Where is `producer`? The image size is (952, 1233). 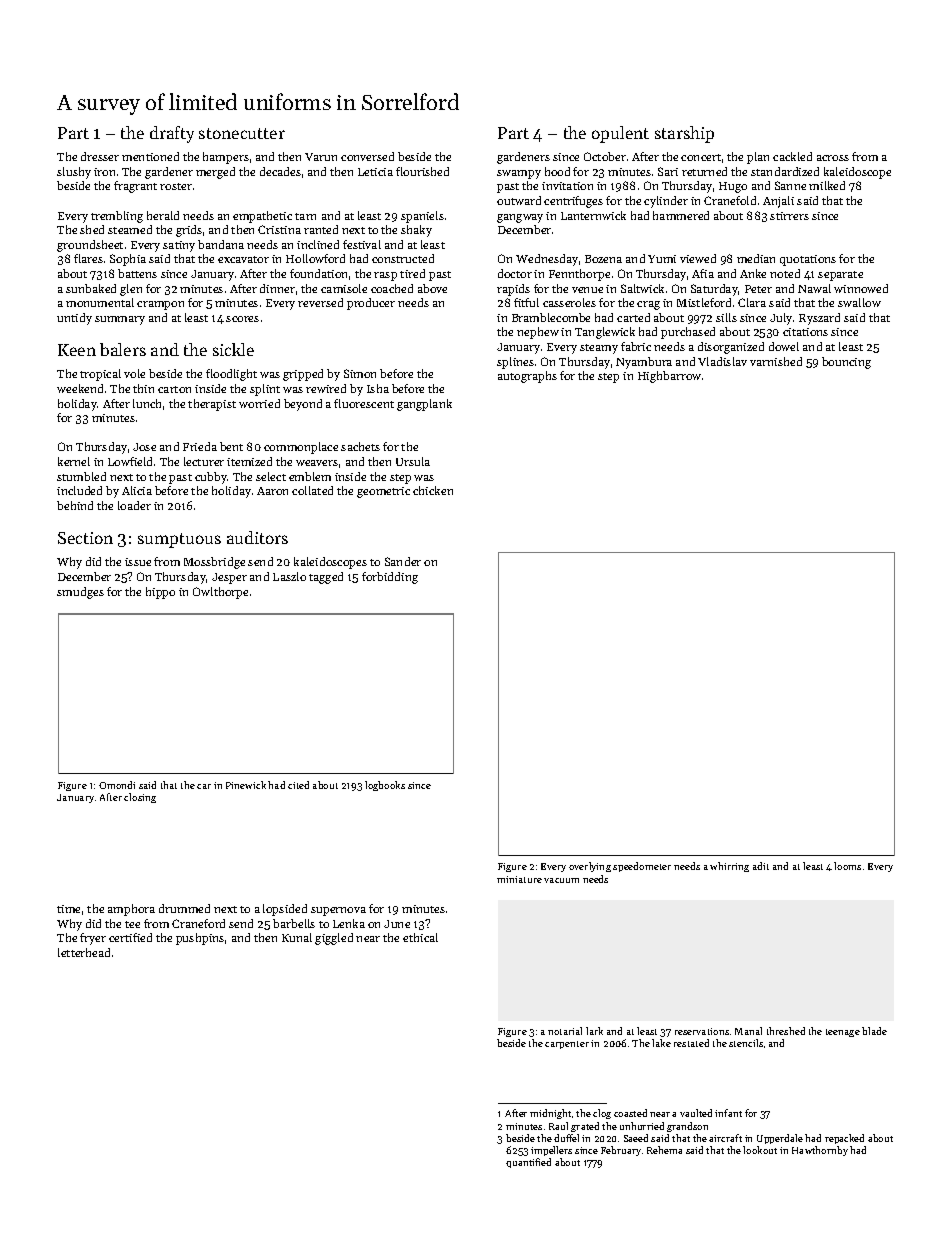 producer is located at coordinates (371, 304).
